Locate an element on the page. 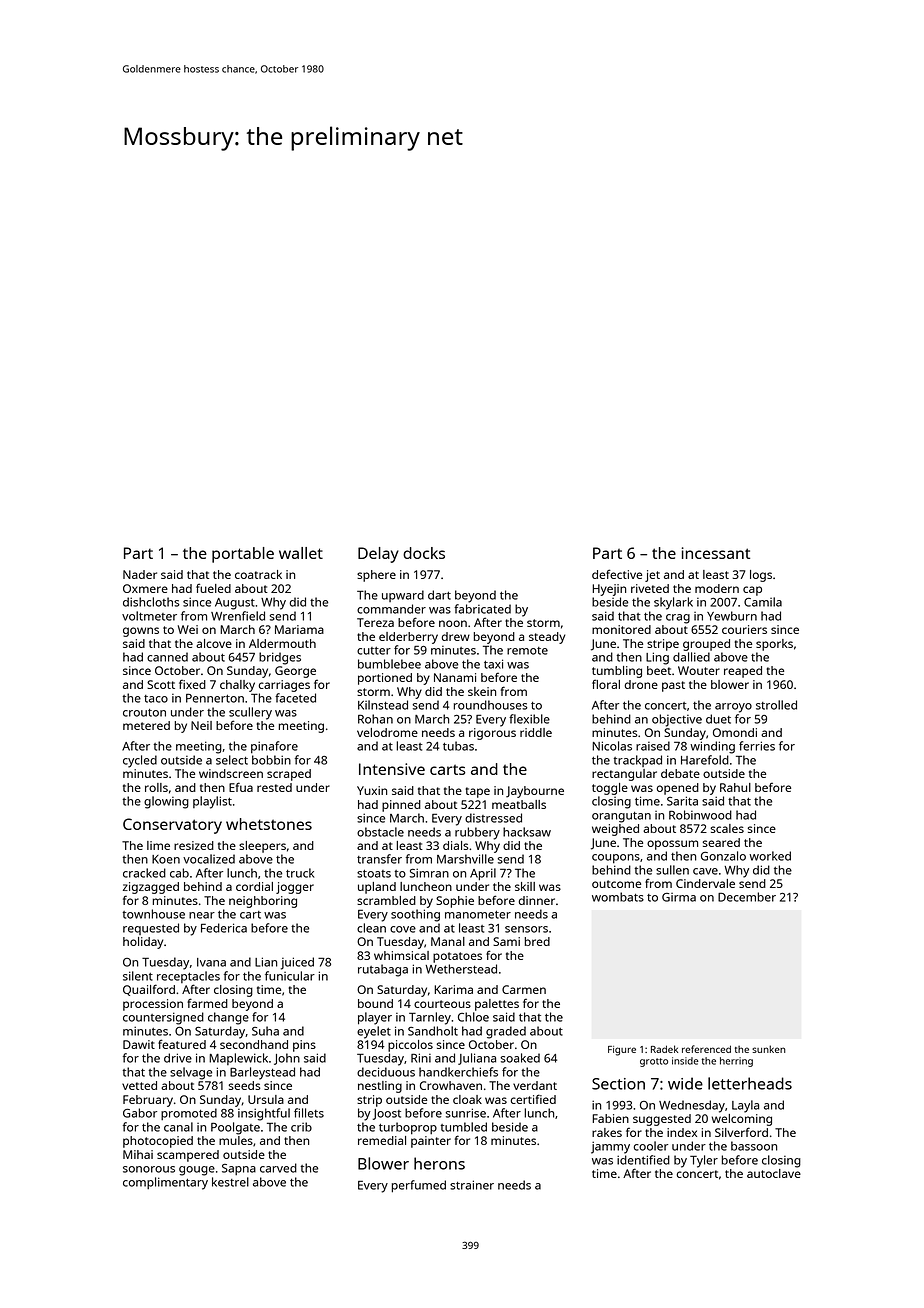 The width and height of the image is (924, 1308). reaped is located at coordinates (743, 672).
